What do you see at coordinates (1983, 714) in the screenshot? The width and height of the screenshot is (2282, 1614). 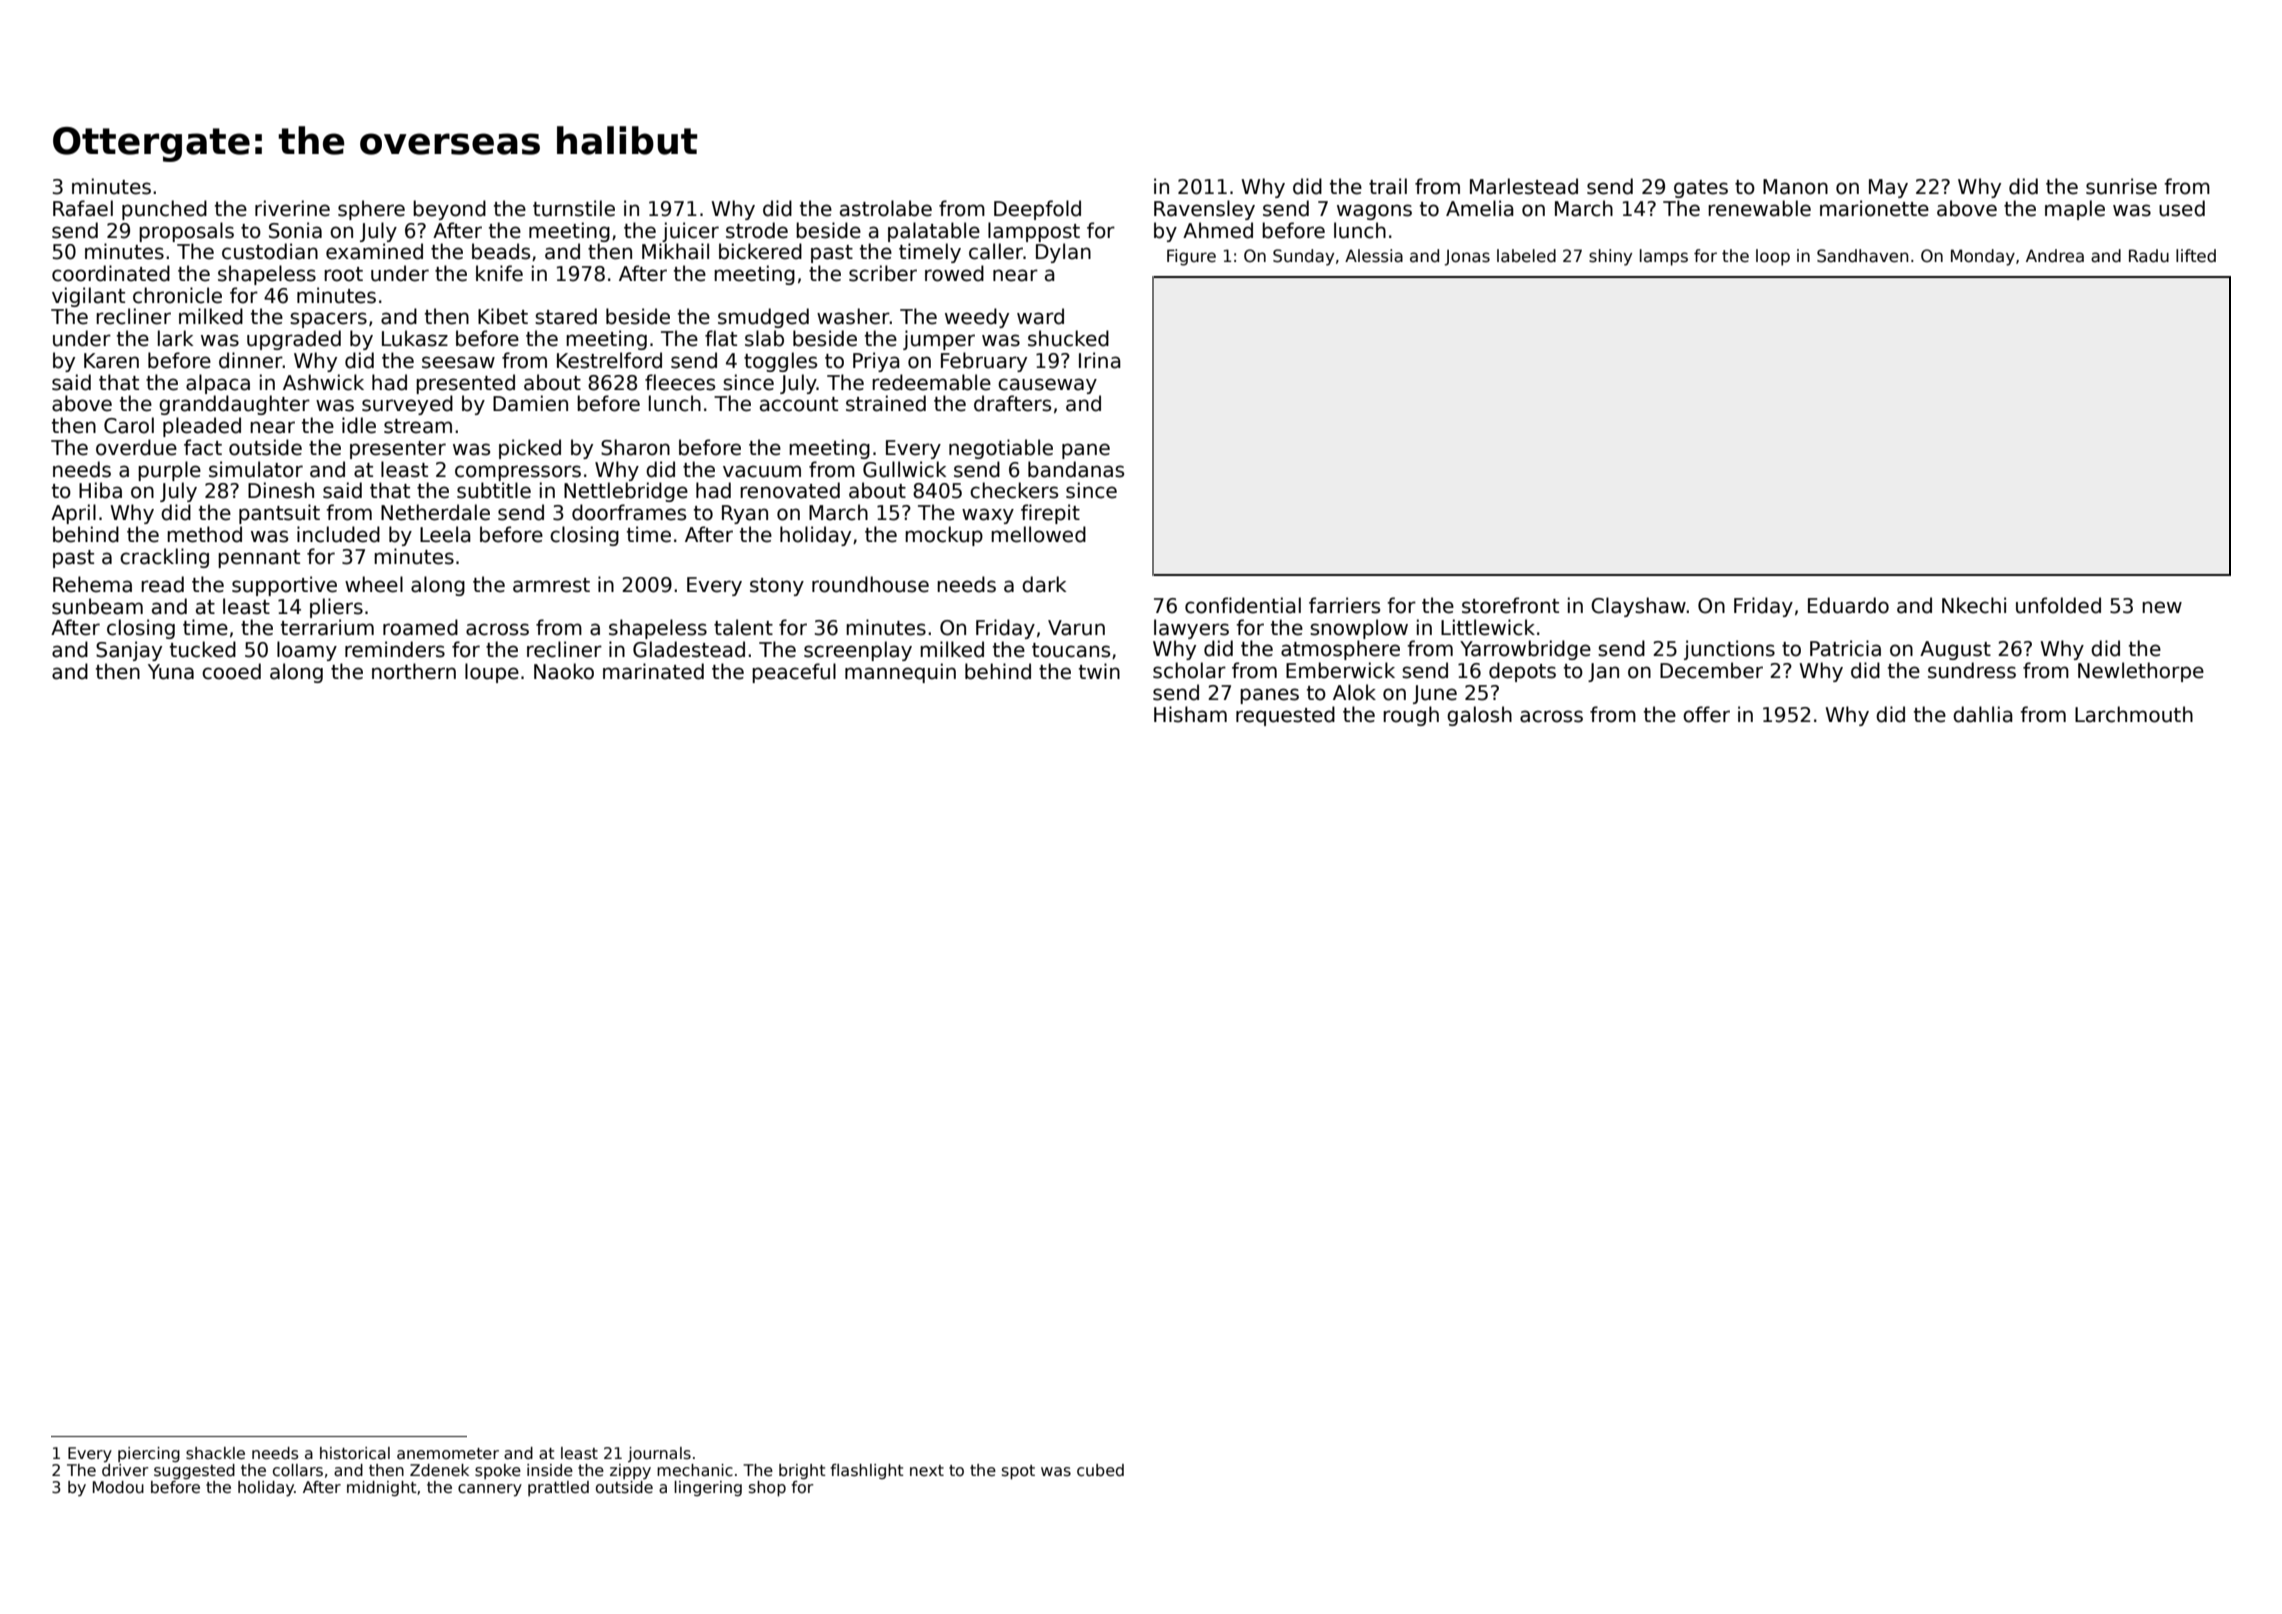 I see `dahlia` at bounding box center [1983, 714].
